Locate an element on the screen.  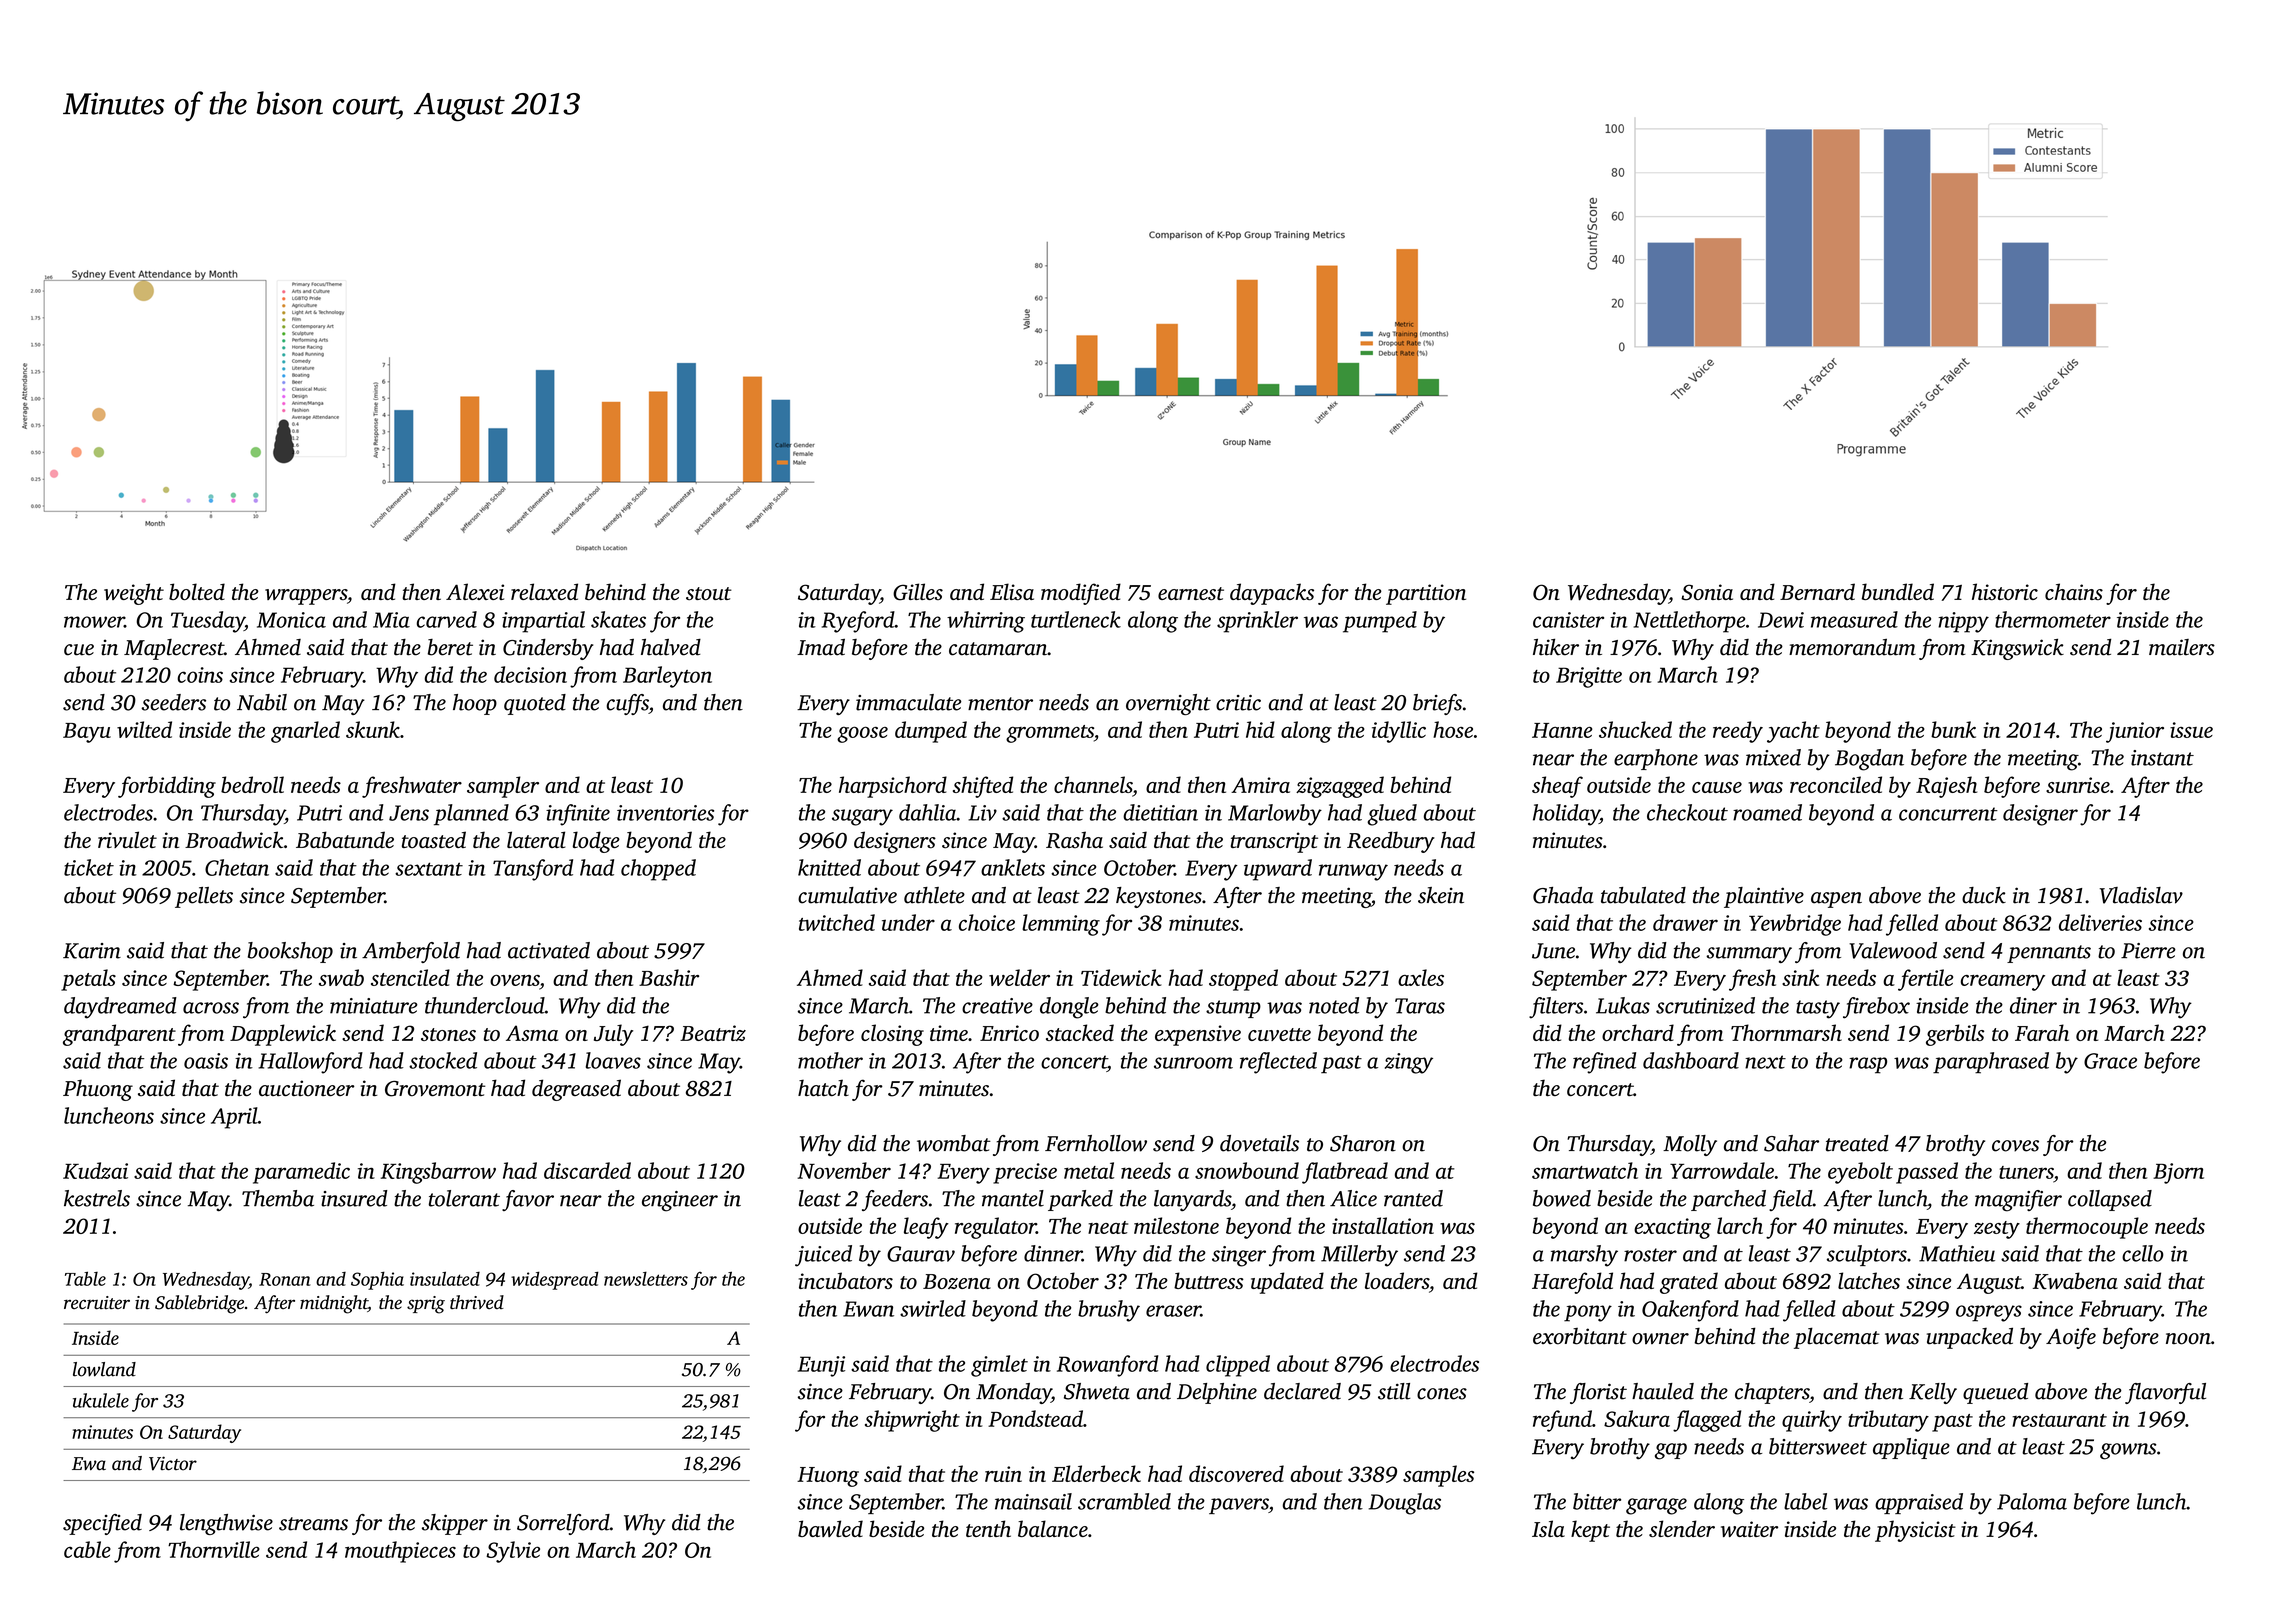
Sylvie is located at coordinates (513, 1552).
